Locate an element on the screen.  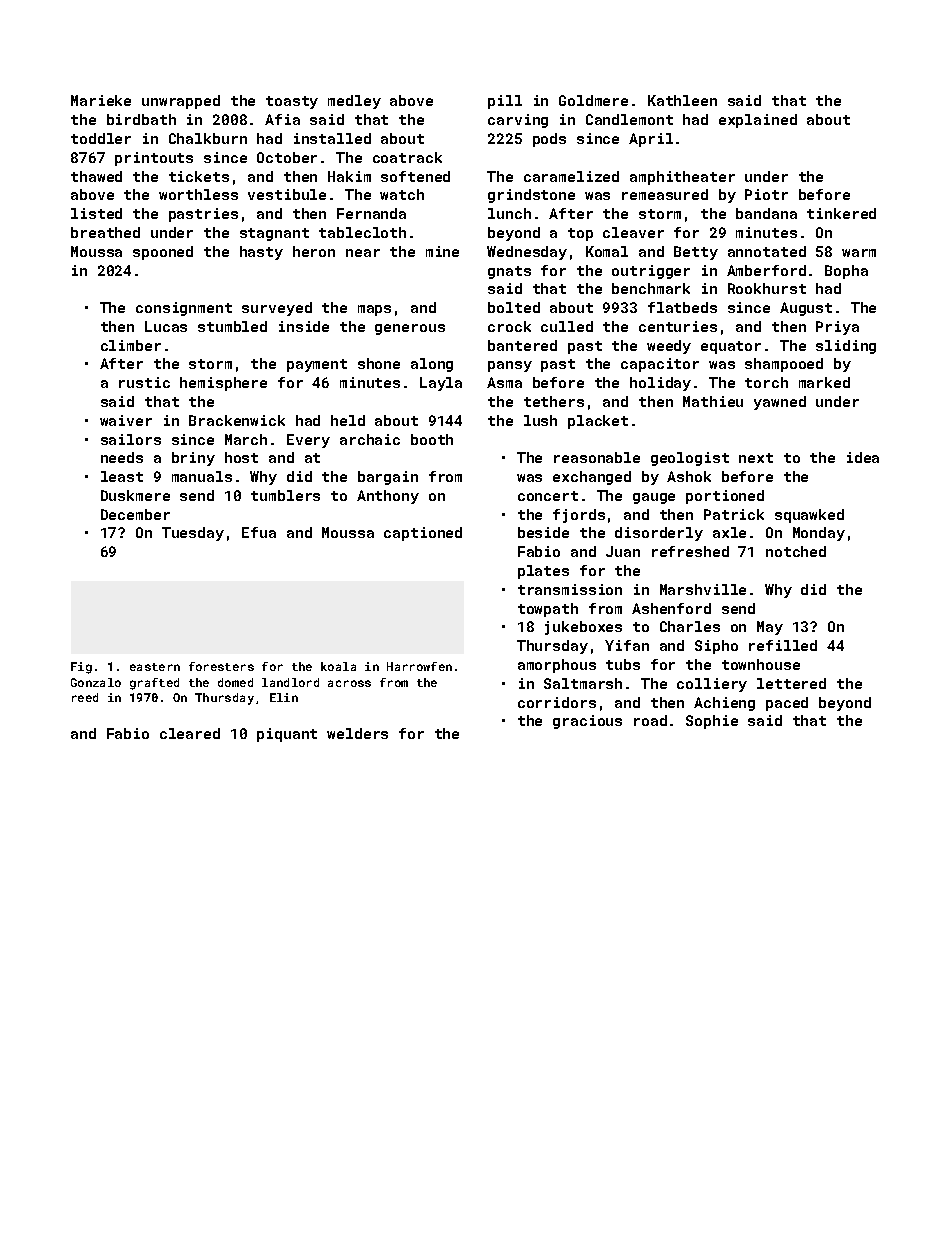
Kathleen is located at coordinates (682, 100).
